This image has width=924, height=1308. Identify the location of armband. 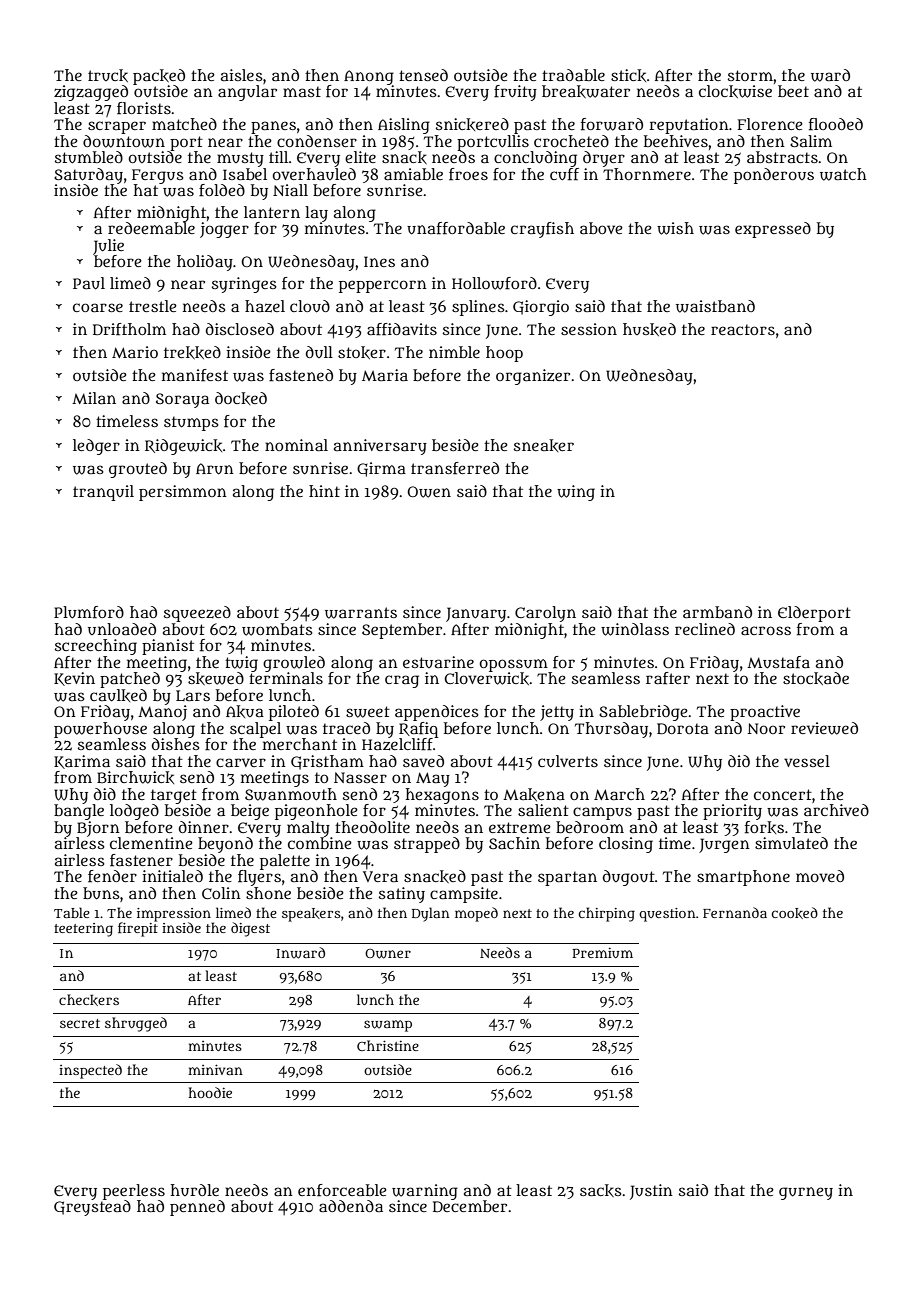
(717, 612).
